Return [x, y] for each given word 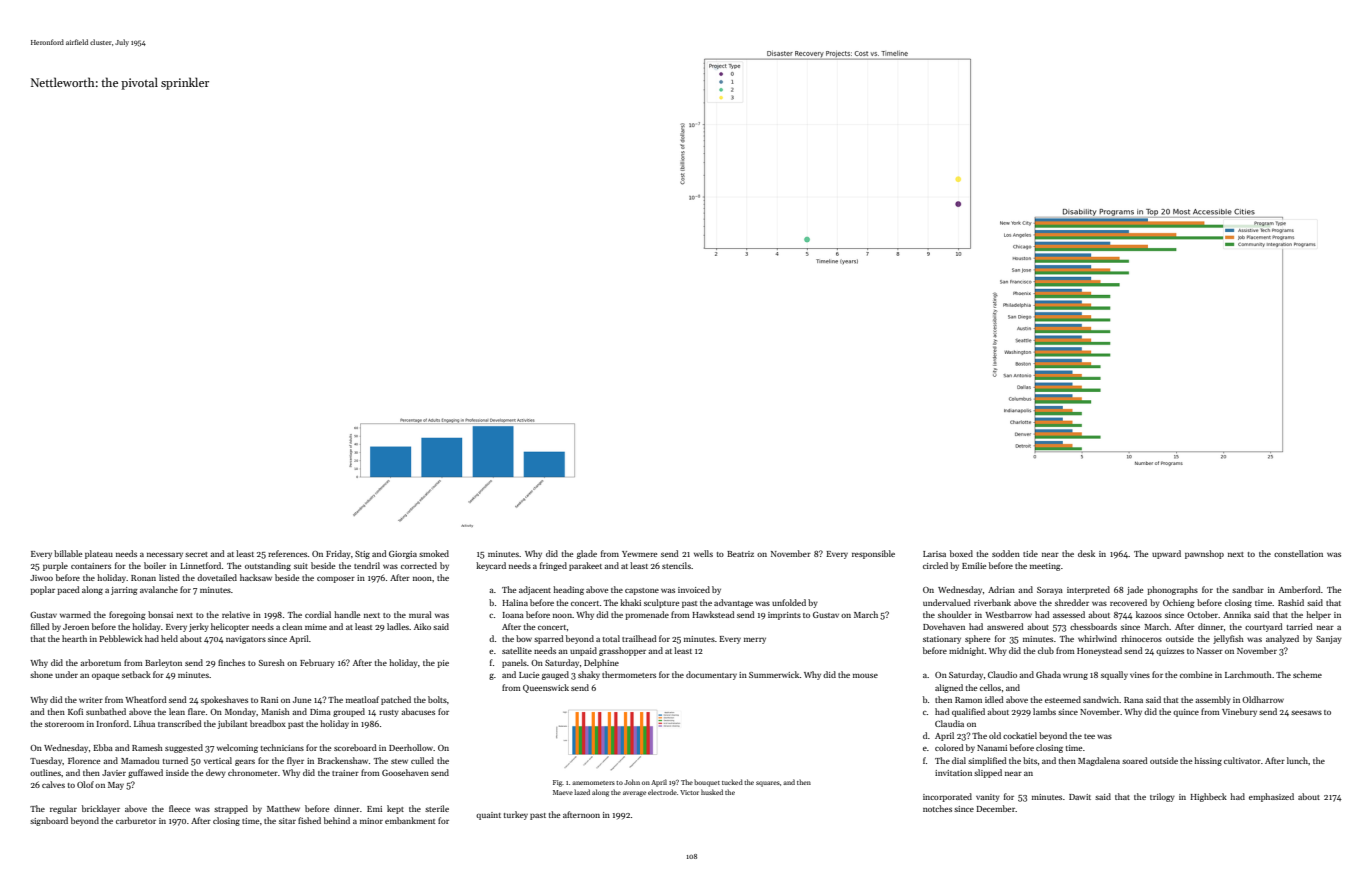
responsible [873, 554]
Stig [362, 555]
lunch [1297, 760]
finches [231, 662]
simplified [987, 761]
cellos [990, 687]
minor [371, 821]
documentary [711, 675]
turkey [516, 815]
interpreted [1088, 590]
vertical [218, 760]
